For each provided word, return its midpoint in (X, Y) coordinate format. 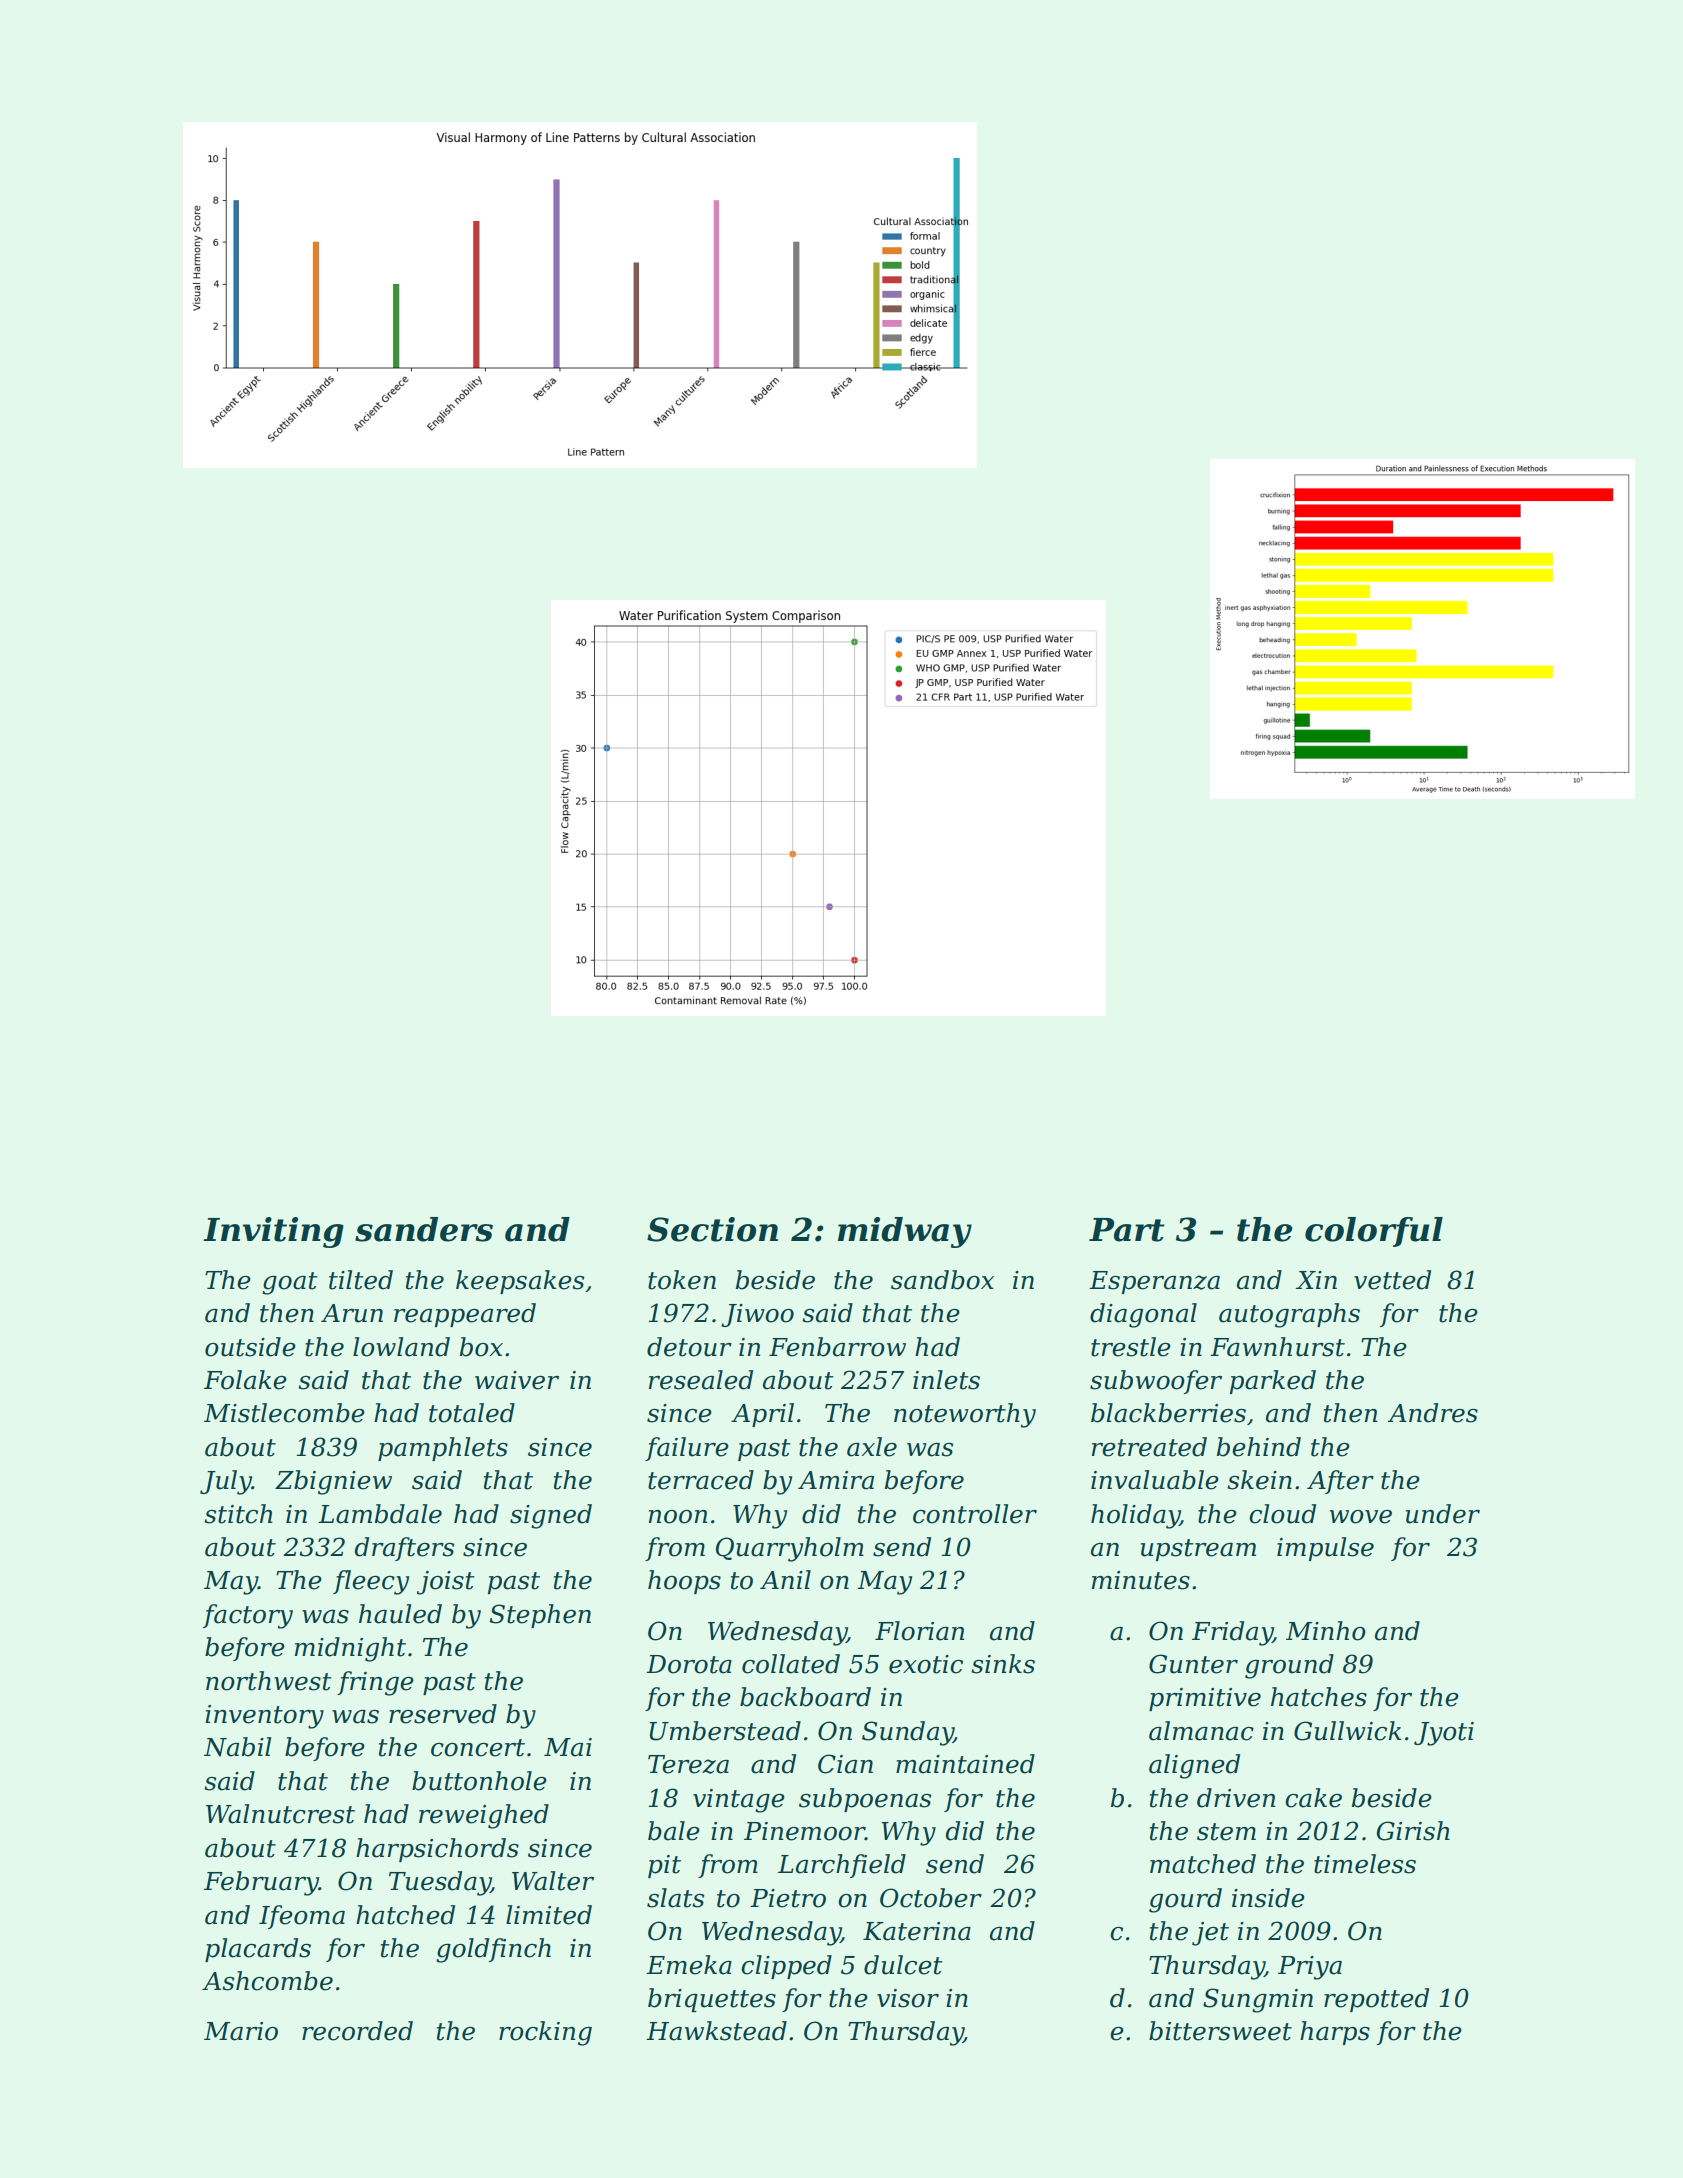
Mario (241, 2031)
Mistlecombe (284, 1413)
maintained (965, 1764)
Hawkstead (716, 2031)
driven (1236, 1798)
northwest (269, 1681)
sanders (424, 1229)
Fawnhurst (1277, 1347)
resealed (701, 1380)
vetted (1392, 1280)
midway (905, 1232)
